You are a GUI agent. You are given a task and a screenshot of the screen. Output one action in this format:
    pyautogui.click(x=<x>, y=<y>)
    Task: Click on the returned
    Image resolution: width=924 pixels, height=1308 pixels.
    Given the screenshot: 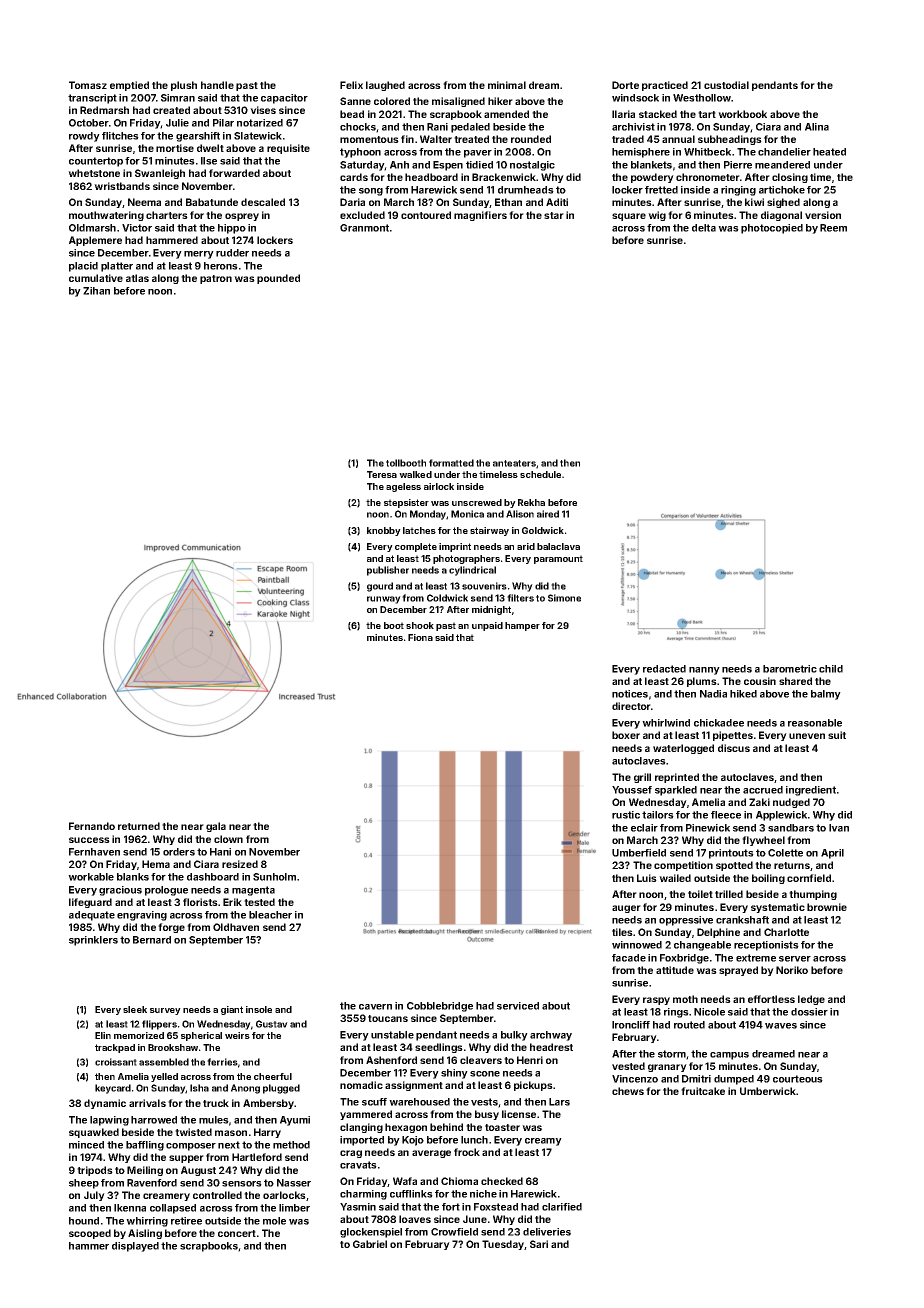 What is the action you would take?
    pyautogui.click(x=139, y=826)
